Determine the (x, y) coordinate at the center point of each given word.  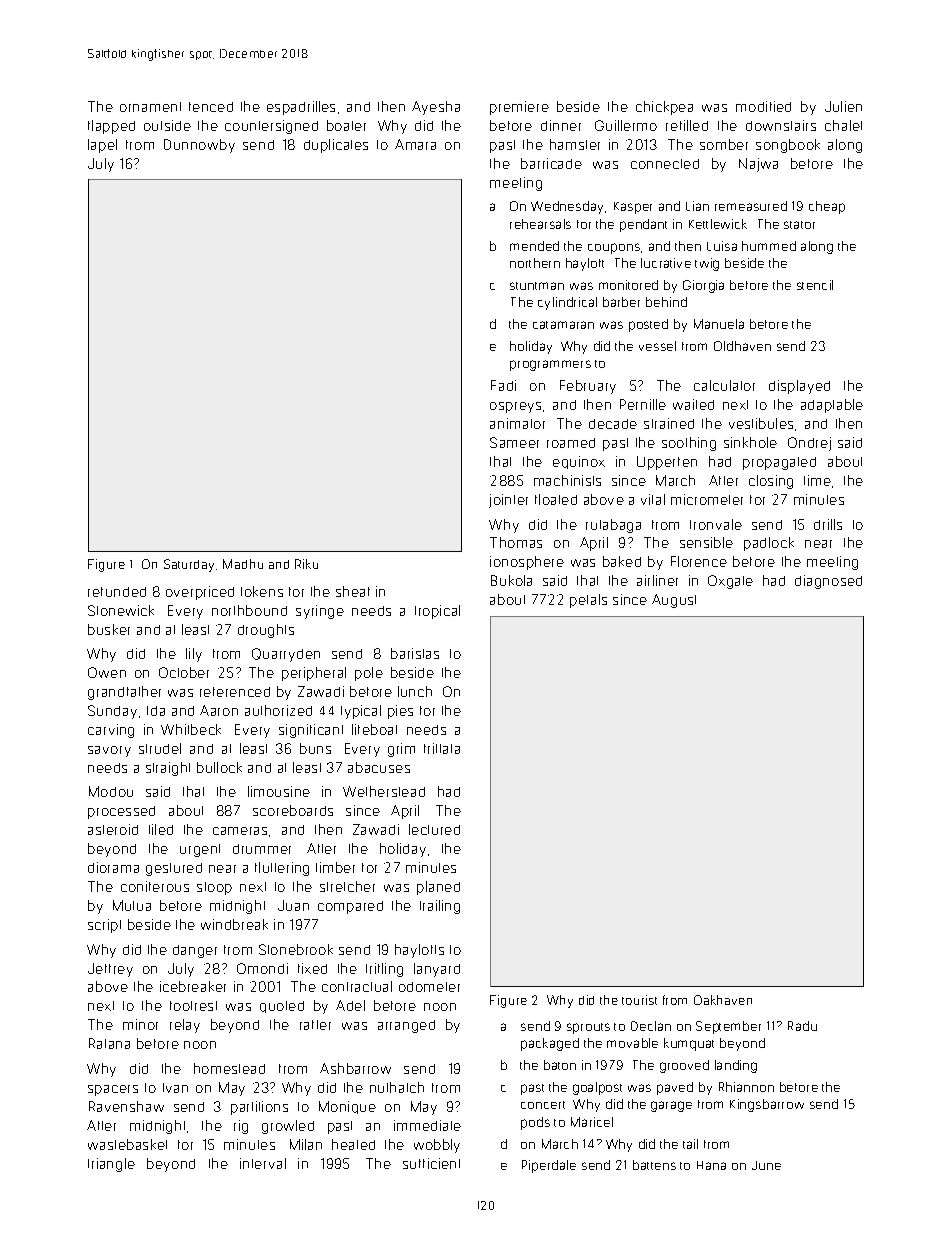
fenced (211, 107)
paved (675, 1088)
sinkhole (750, 442)
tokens (262, 591)
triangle (111, 1165)
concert (543, 1105)
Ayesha (436, 108)
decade (613, 424)
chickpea (664, 108)
